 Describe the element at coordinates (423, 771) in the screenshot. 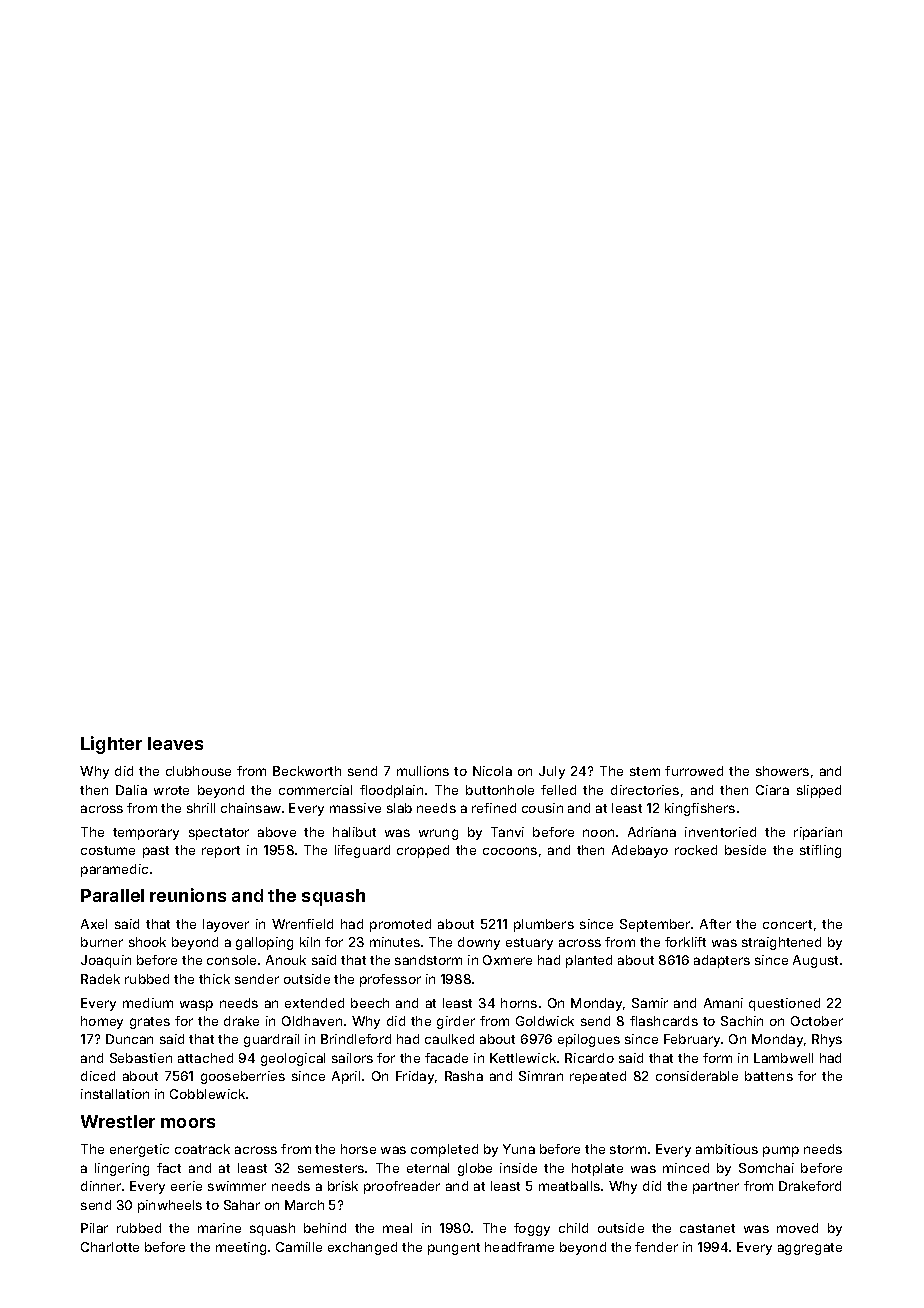

I see `mullions` at that location.
